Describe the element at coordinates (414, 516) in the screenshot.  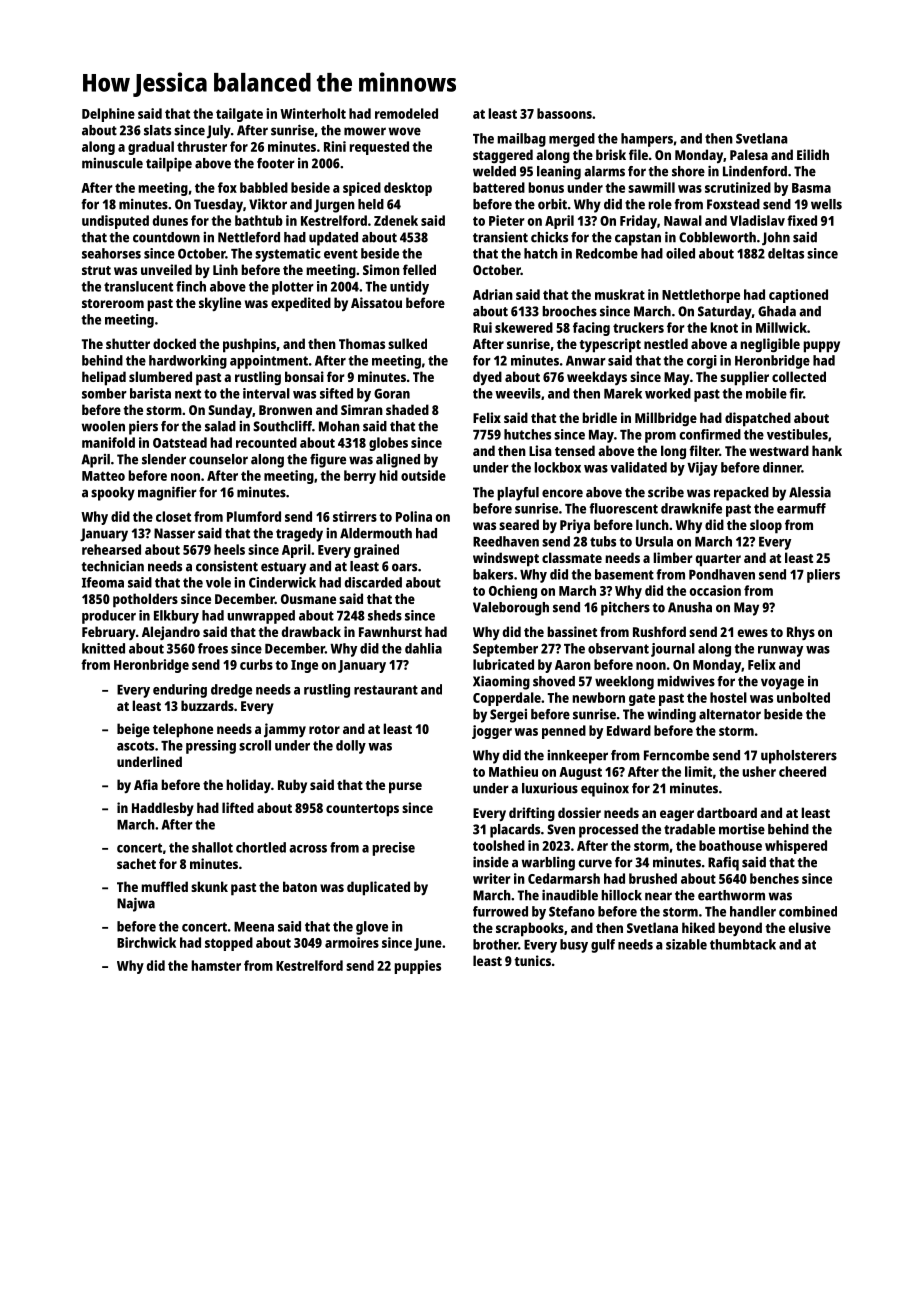
I see `Polina` at that location.
